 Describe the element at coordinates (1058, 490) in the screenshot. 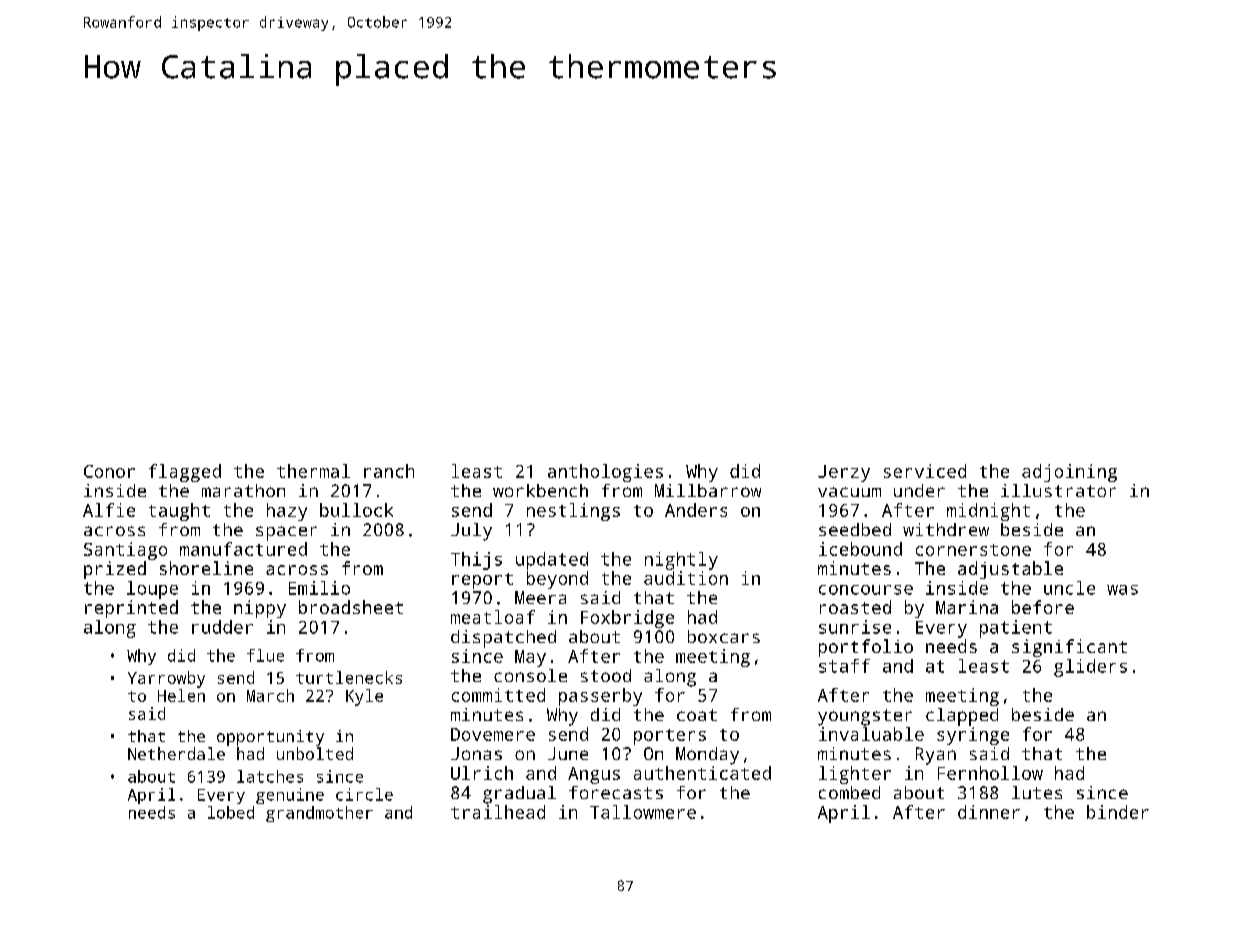

I see `illustrator` at that location.
